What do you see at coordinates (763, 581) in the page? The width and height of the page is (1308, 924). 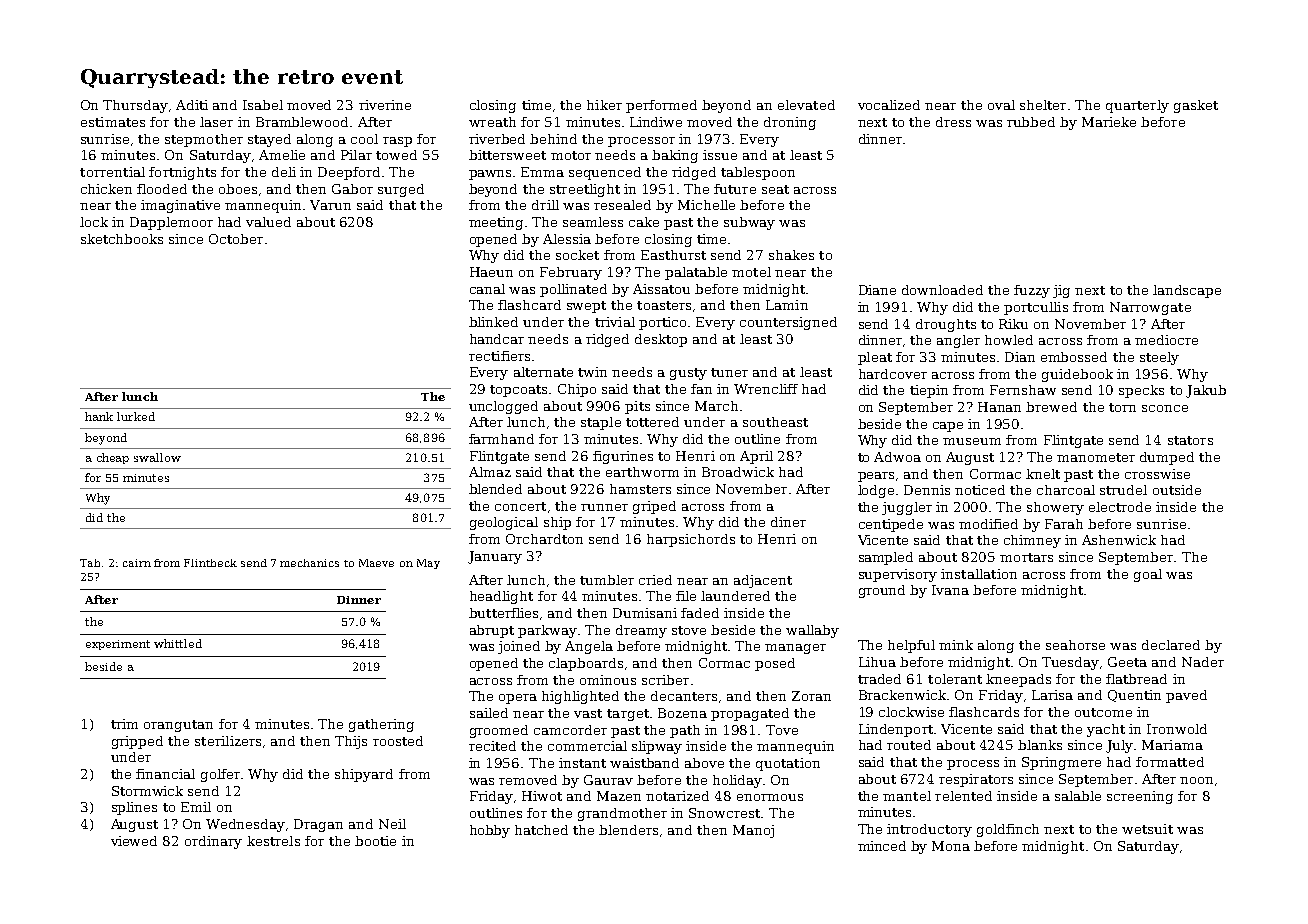 I see `adjacent` at bounding box center [763, 581].
